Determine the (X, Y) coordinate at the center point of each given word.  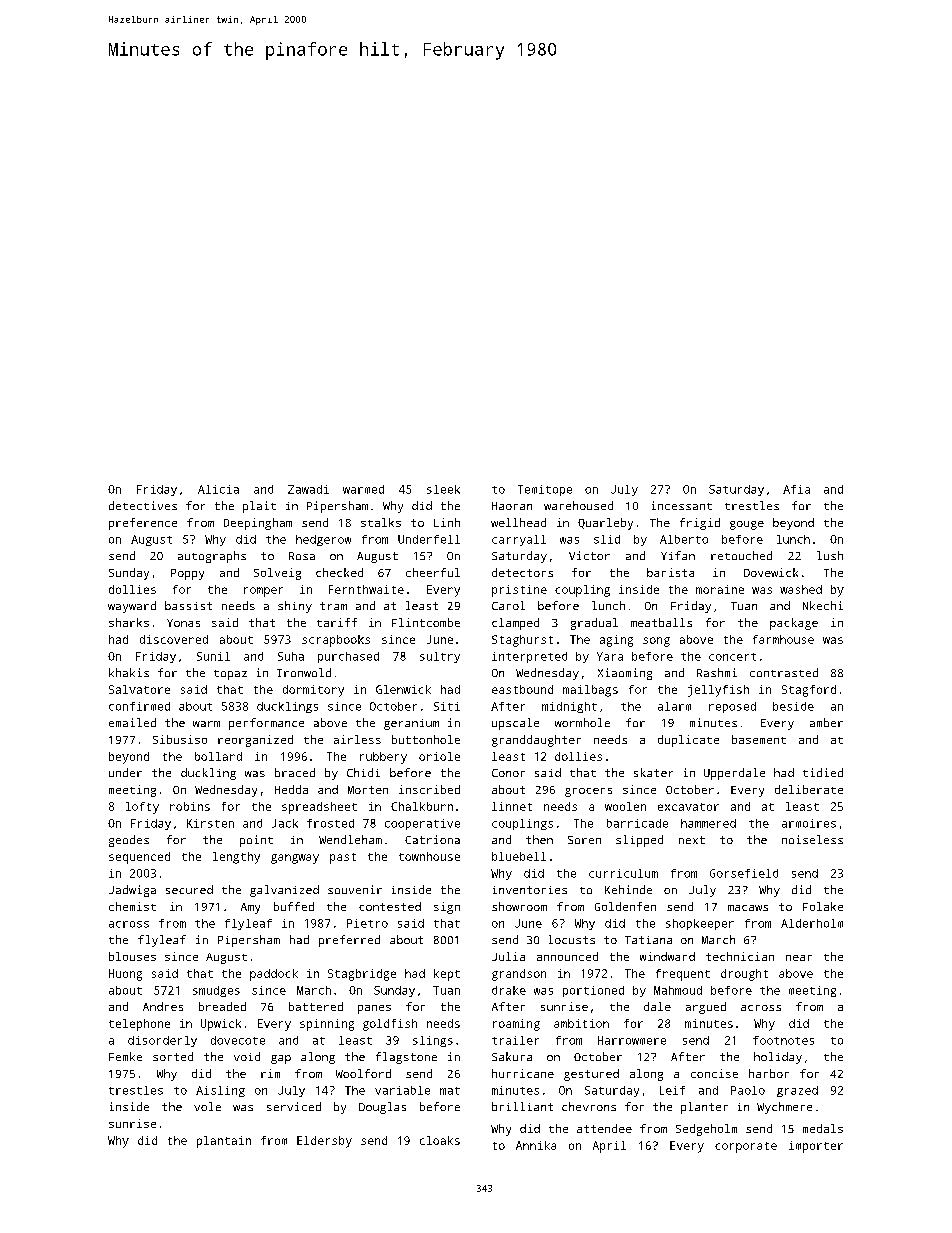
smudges (216, 991)
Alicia (218, 489)
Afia (796, 489)
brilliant (522, 1106)
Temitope (545, 490)
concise (714, 1073)
